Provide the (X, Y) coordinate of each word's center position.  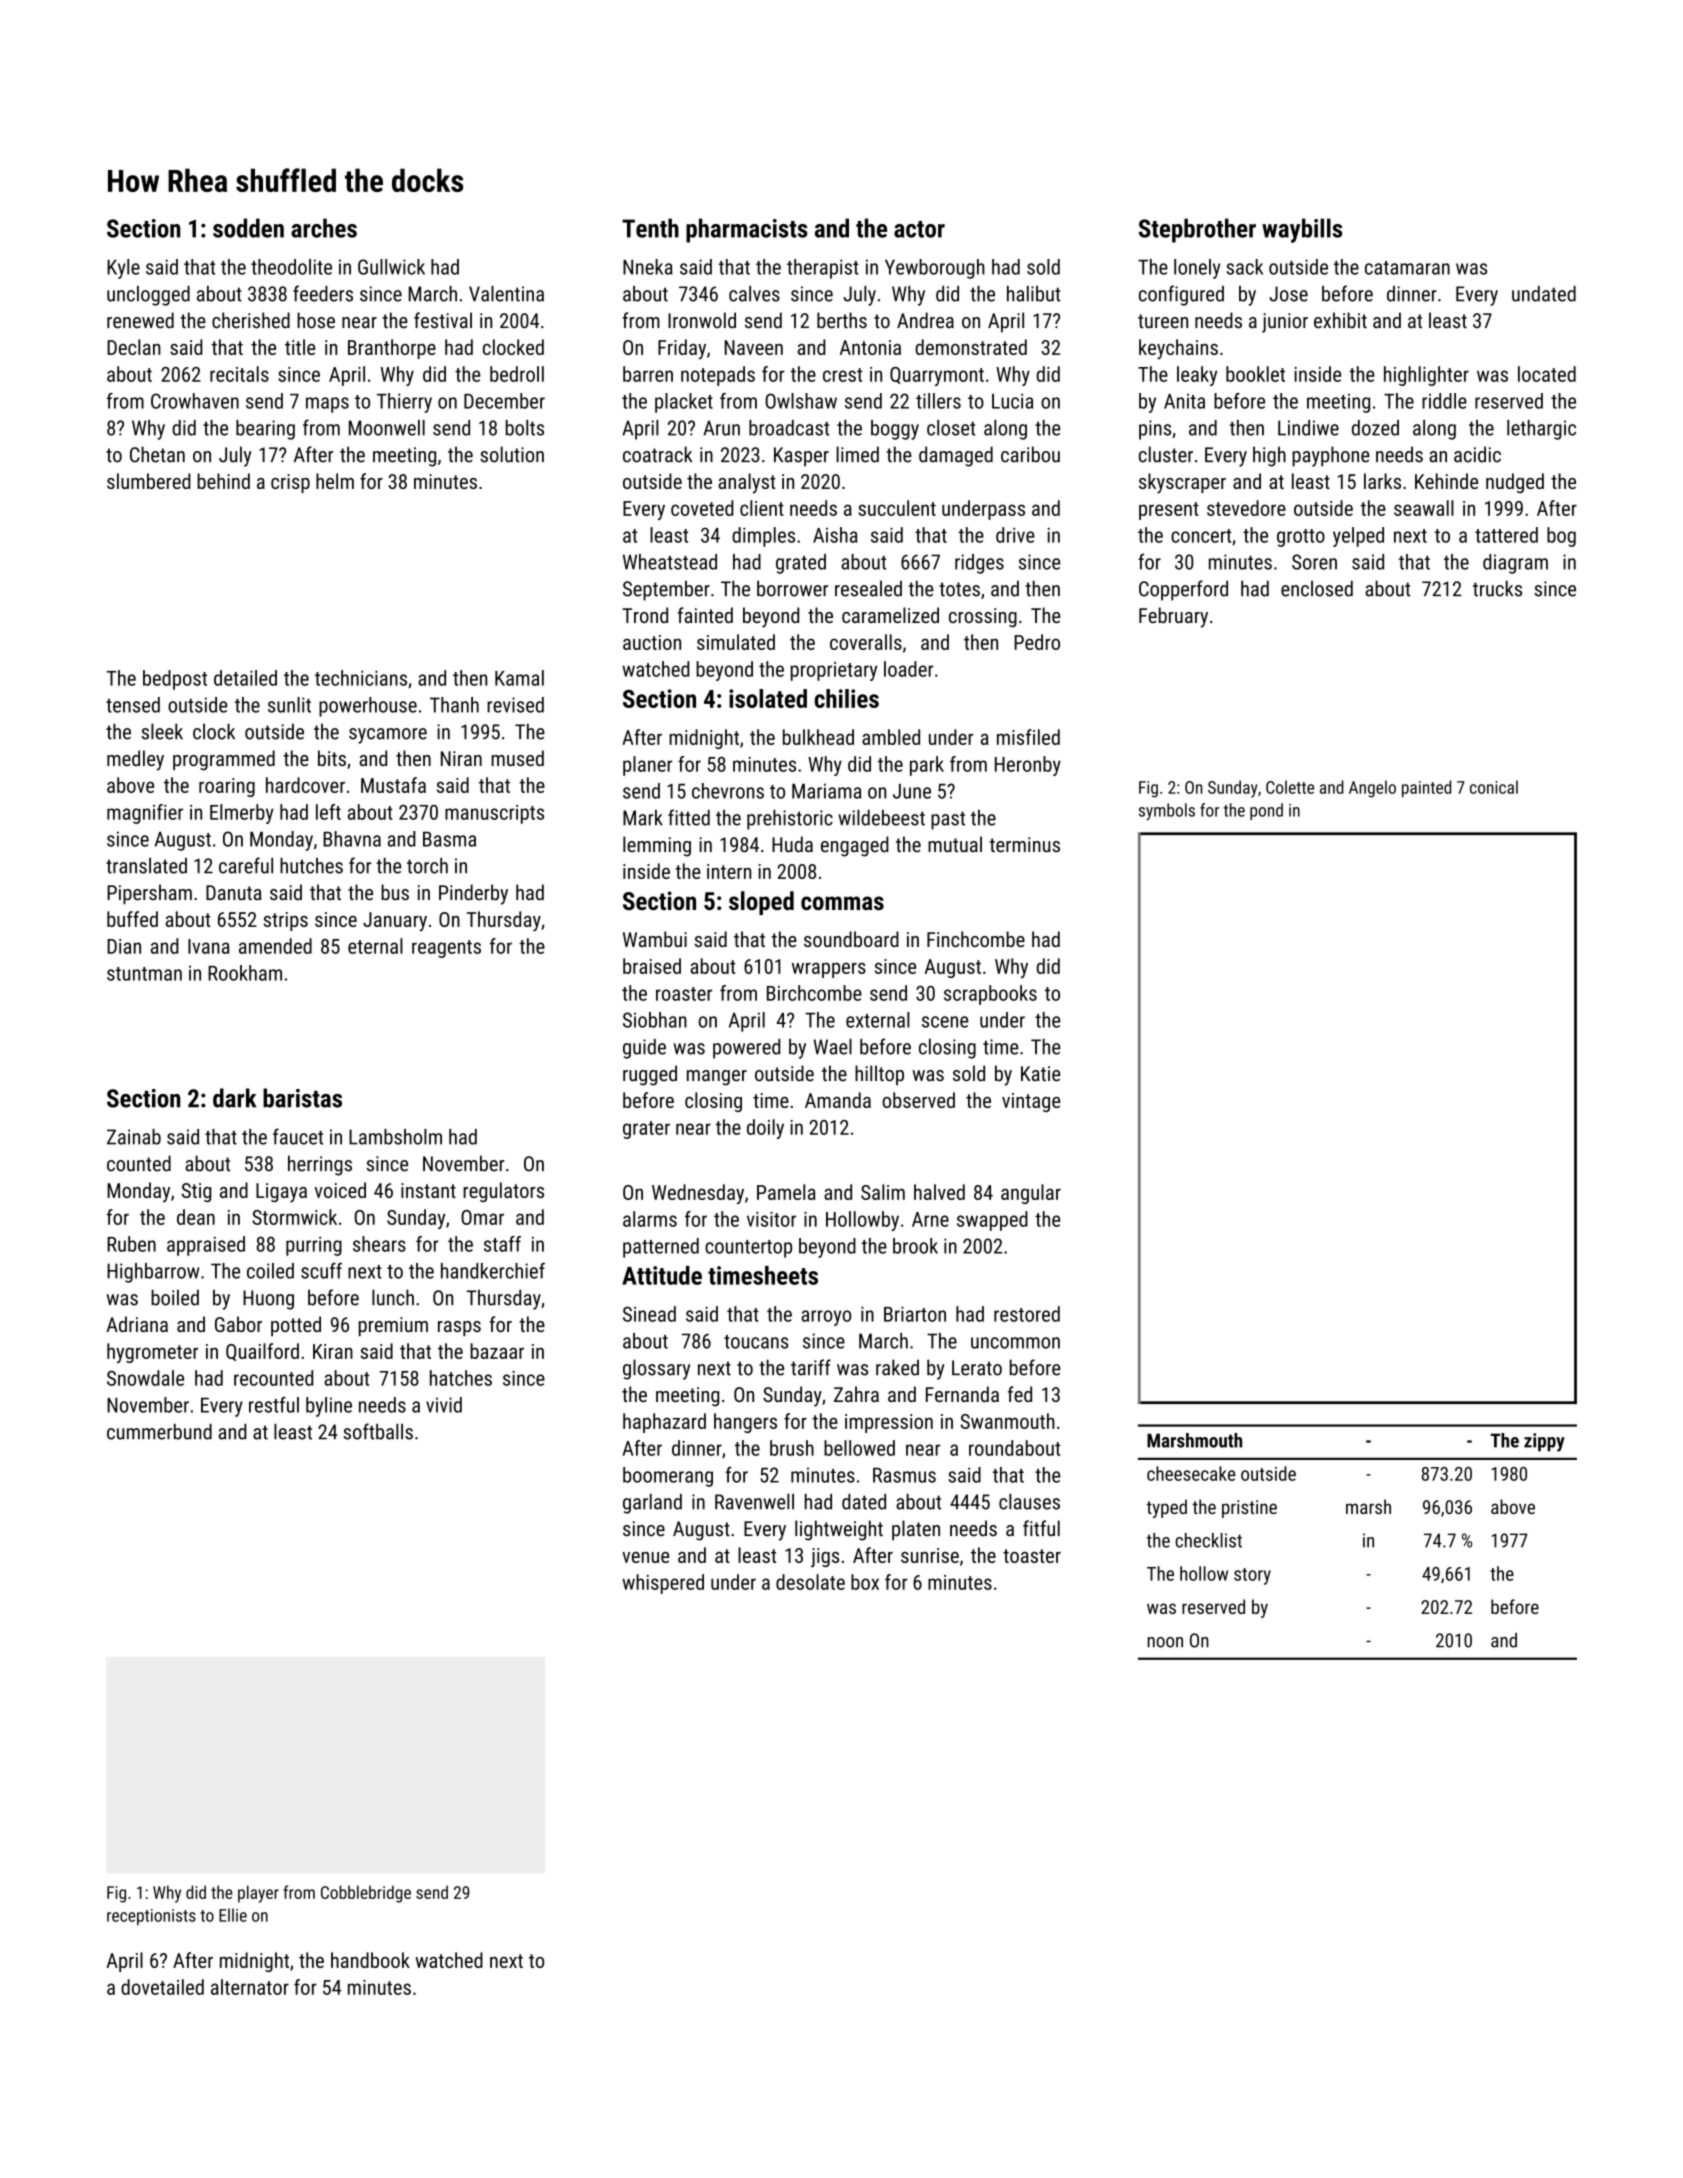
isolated (768, 698)
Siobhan (655, 1020)
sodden (248, 228)
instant (428, 1190)
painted (1426, 789)
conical (1494, 787)
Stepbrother (1197, 230)
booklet (1255, 374)
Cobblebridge (366, 1894)
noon (1165, 1642)
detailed (245, 678)
